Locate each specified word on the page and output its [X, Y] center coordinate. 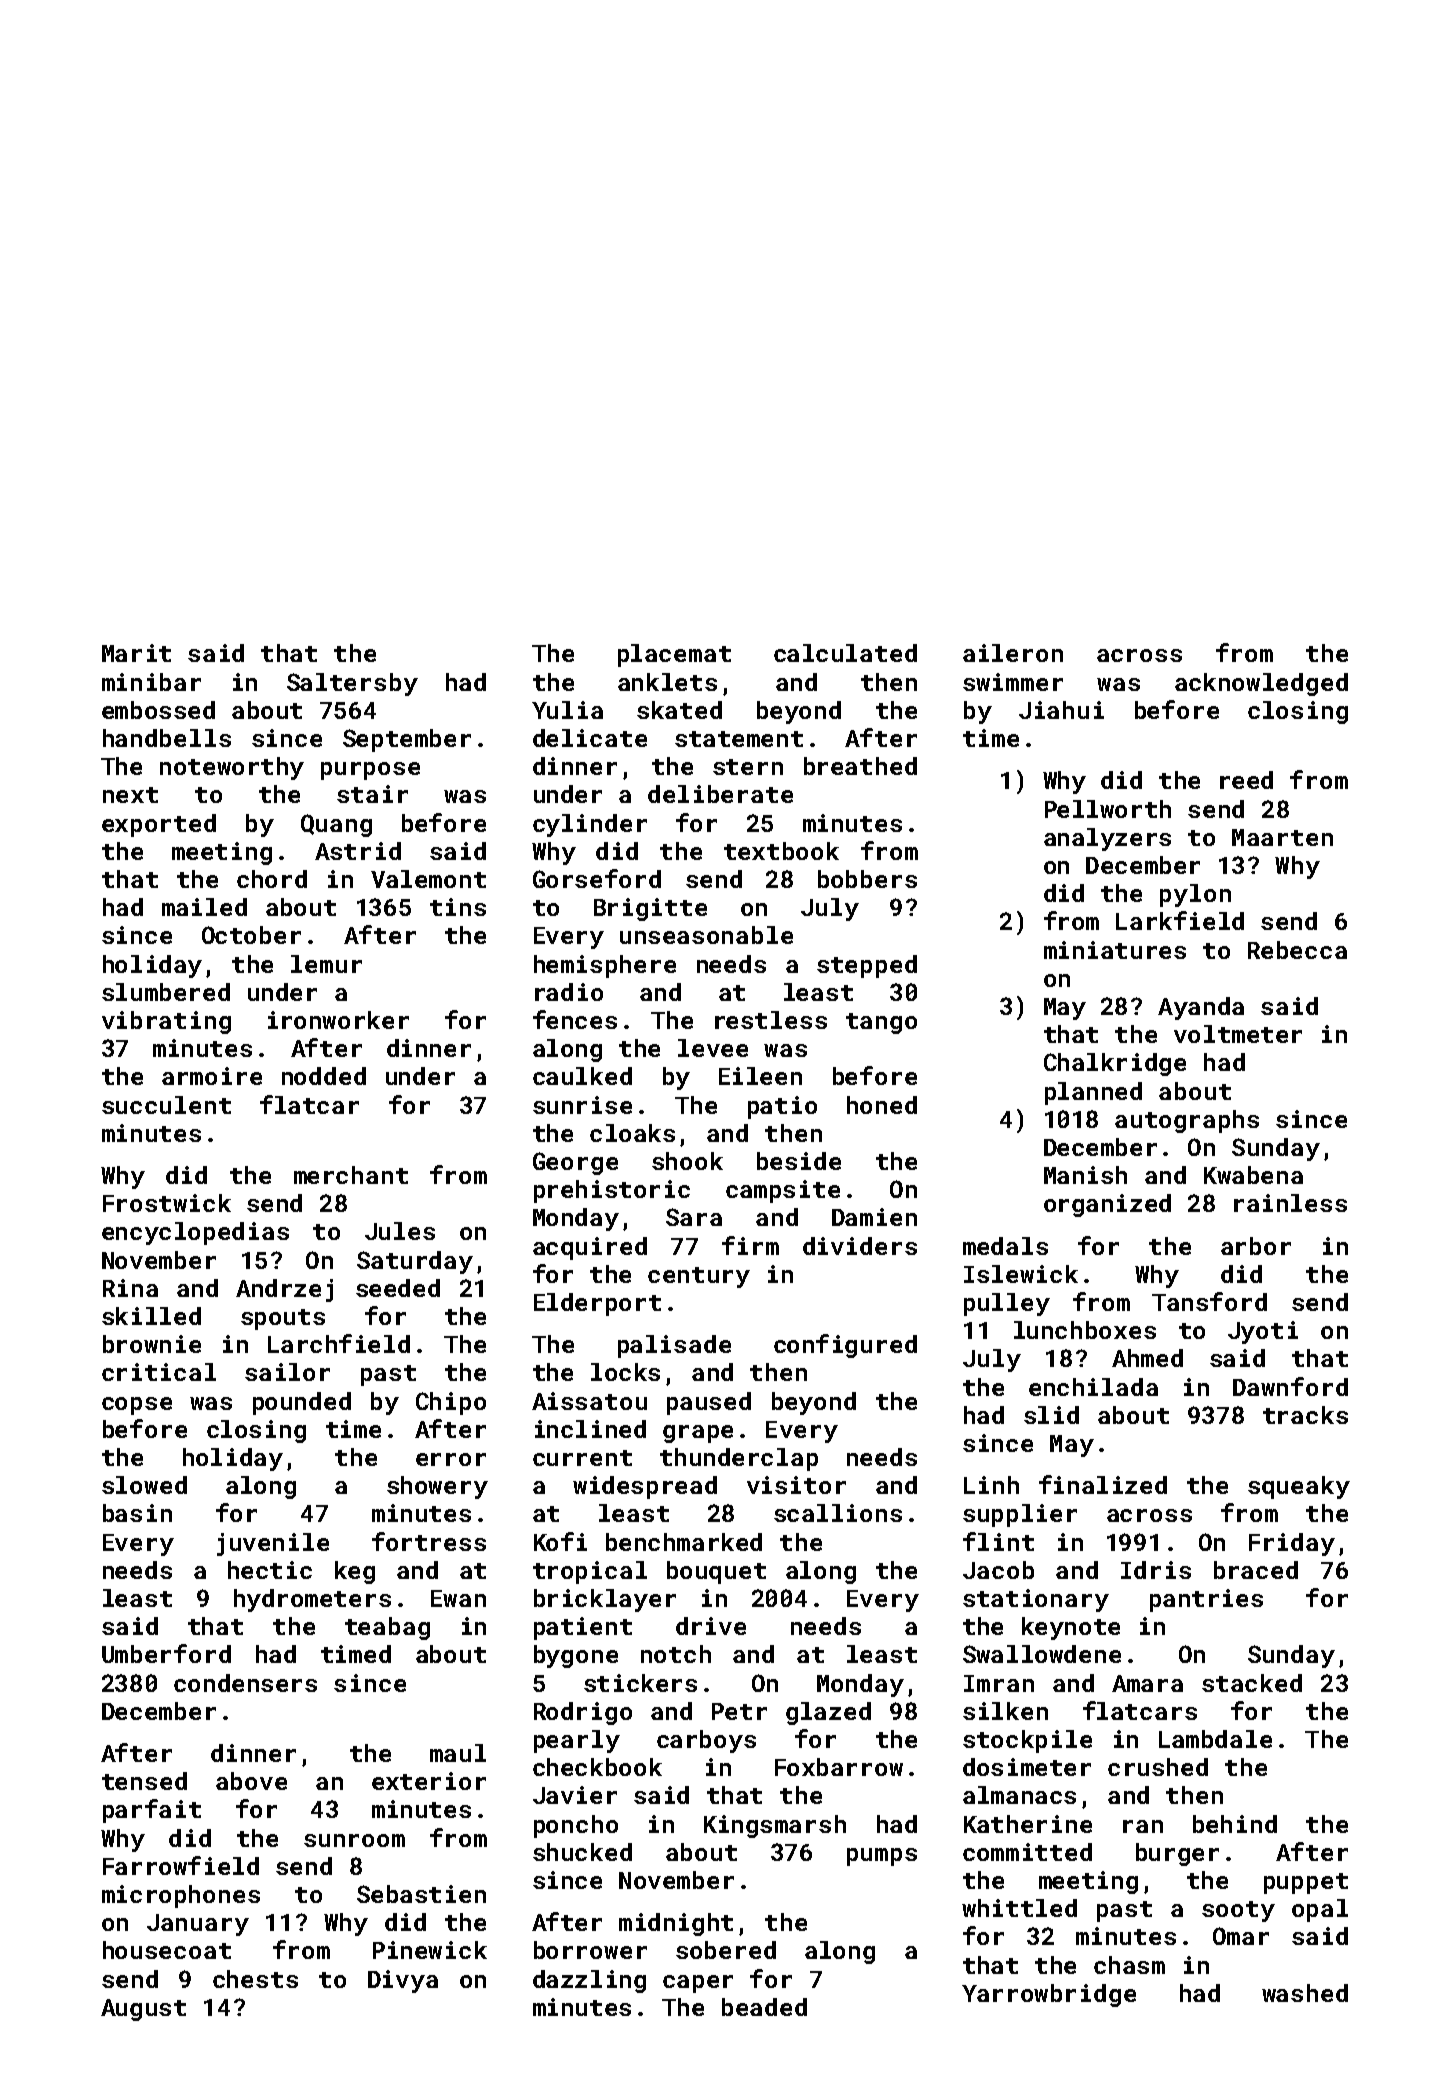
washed [1305, 1993]
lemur [326, 964]
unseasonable [706, 935]
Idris [1156, 1570]
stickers [640, 1683]
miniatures [1115, 950]
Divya [403, 1981]
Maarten [1282, 837]
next [130, 795]
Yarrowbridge [1049, 1995]
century [699, 1277]
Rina [130, 1288]
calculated [845, 653]
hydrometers [312, 1600]
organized [1107, 1205]
